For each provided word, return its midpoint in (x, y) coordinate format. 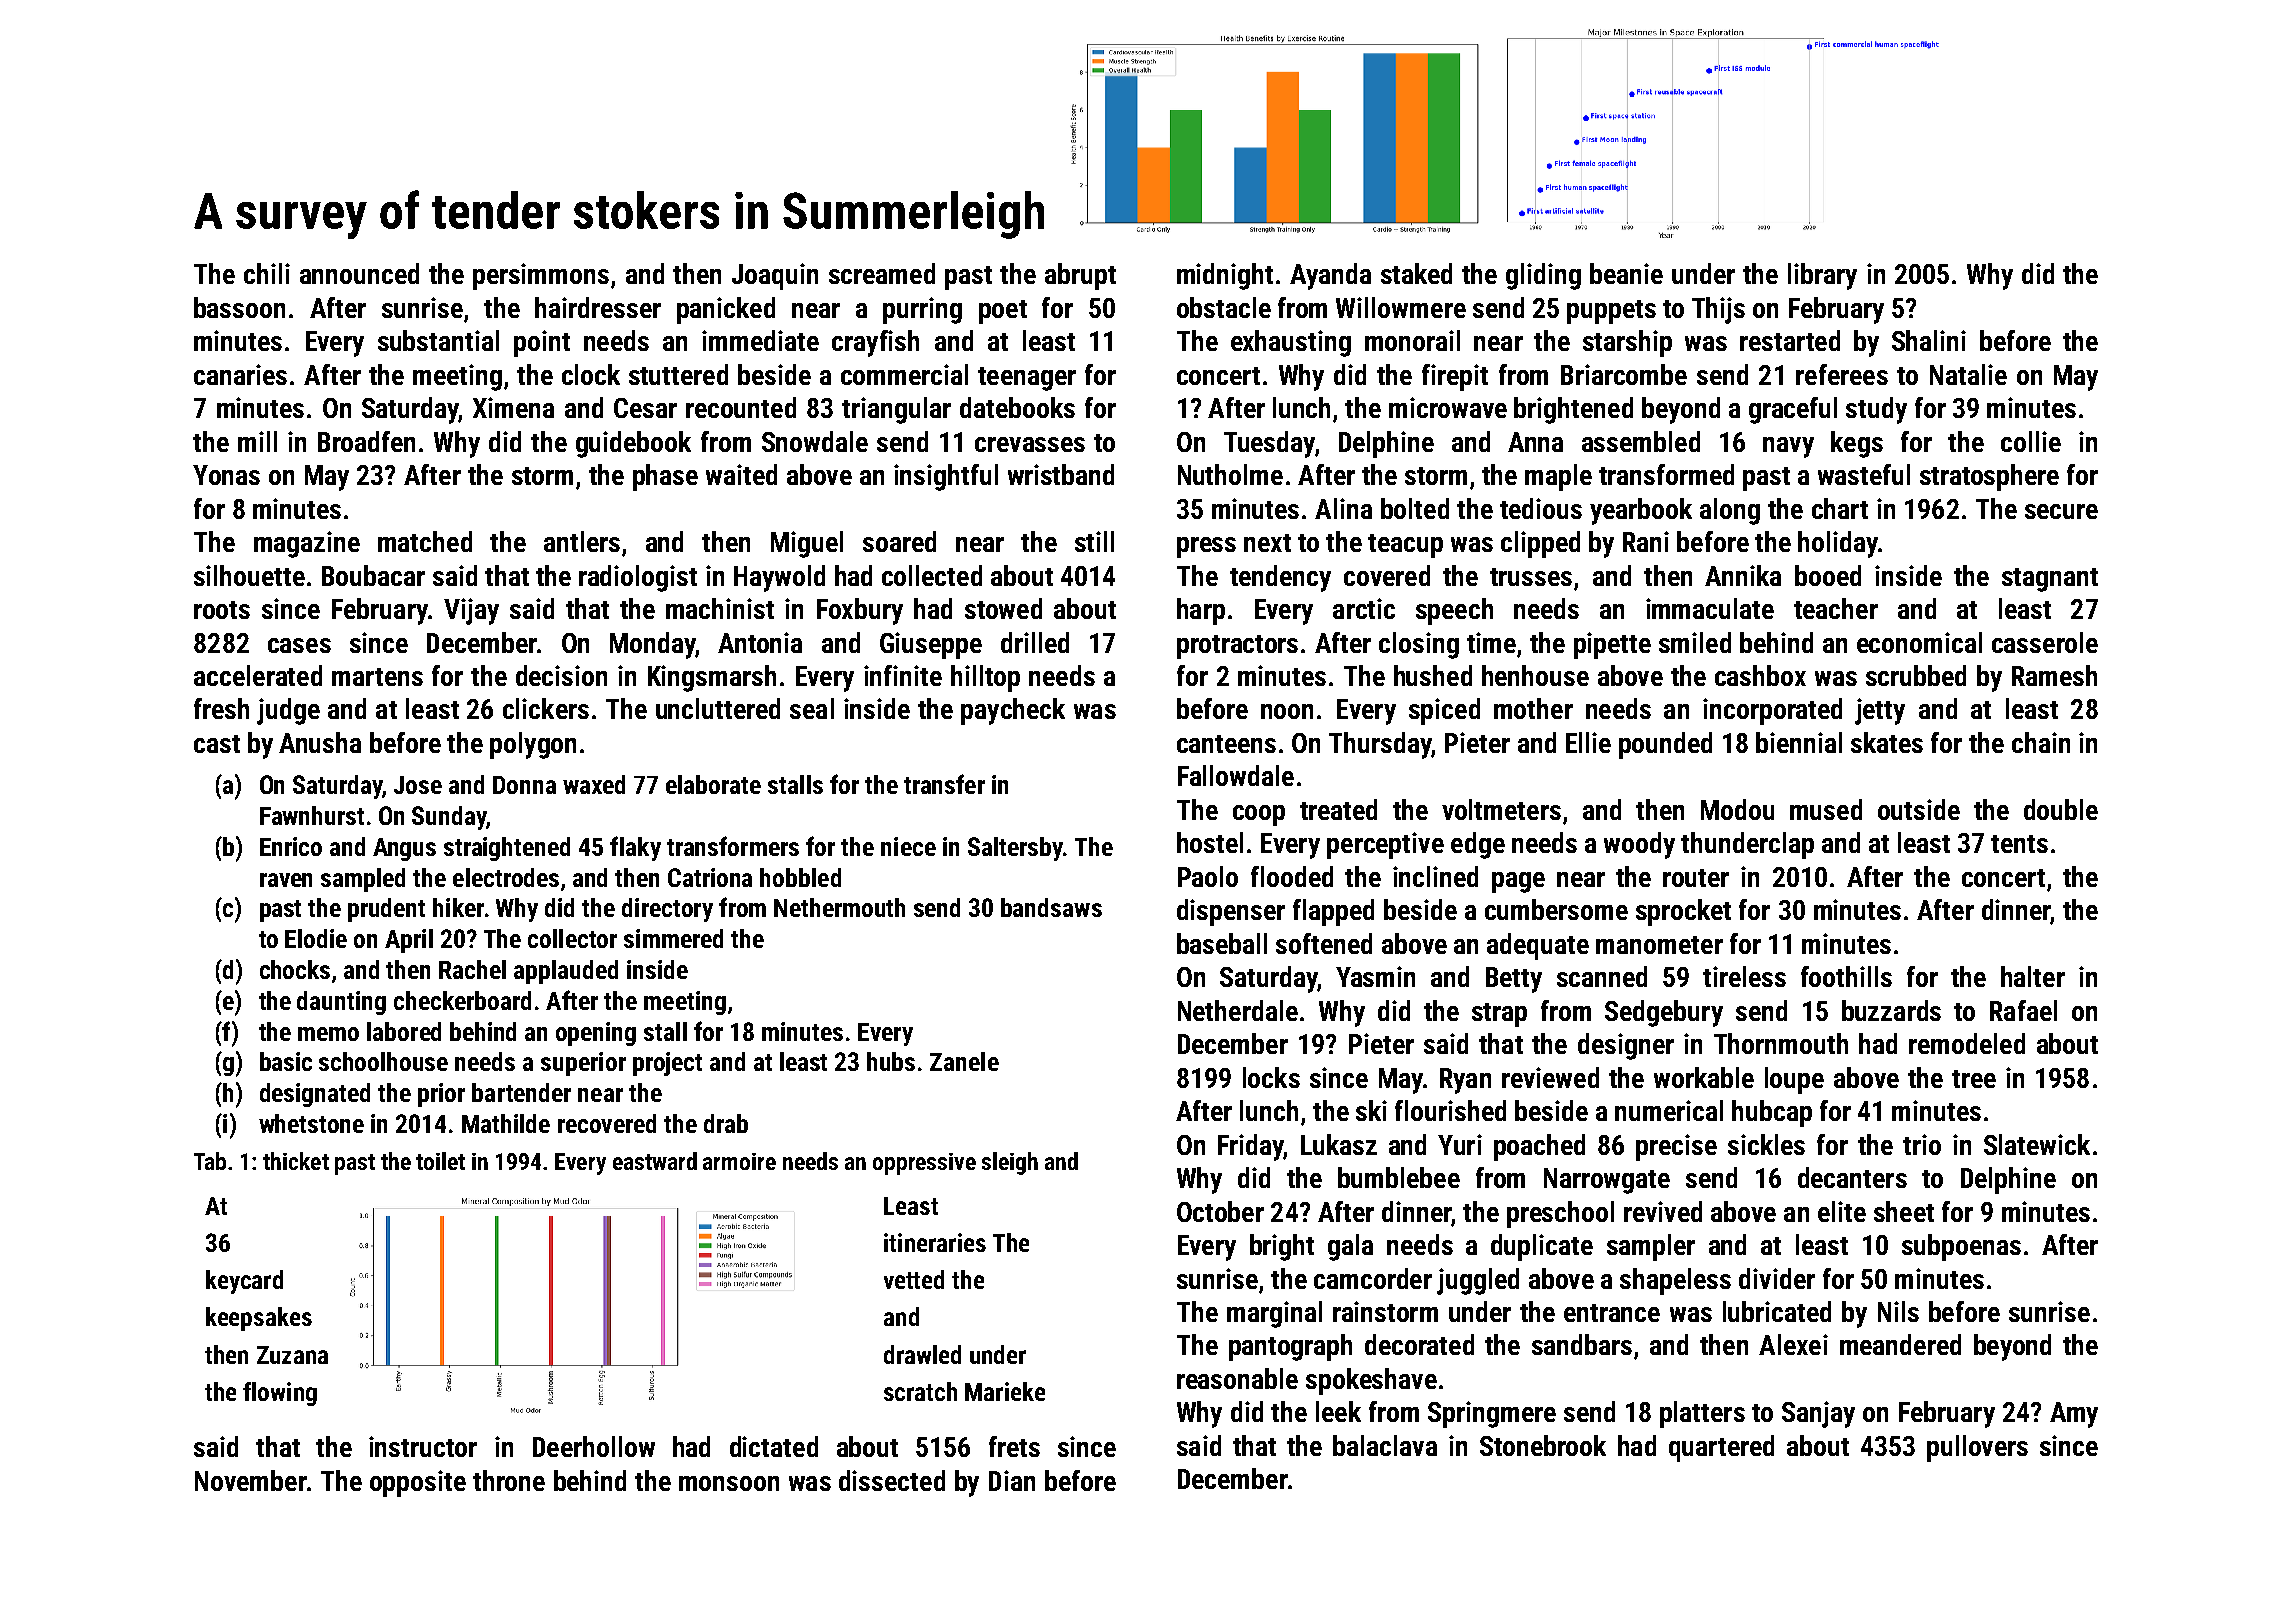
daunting (341, 1003)
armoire (739, 1161)
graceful (1793, 410)
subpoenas (1961, 1247)
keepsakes (259, 1319)
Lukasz (1339, 1144)
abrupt (1080, 276)
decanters (1852, 1177)
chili (267, 273)
